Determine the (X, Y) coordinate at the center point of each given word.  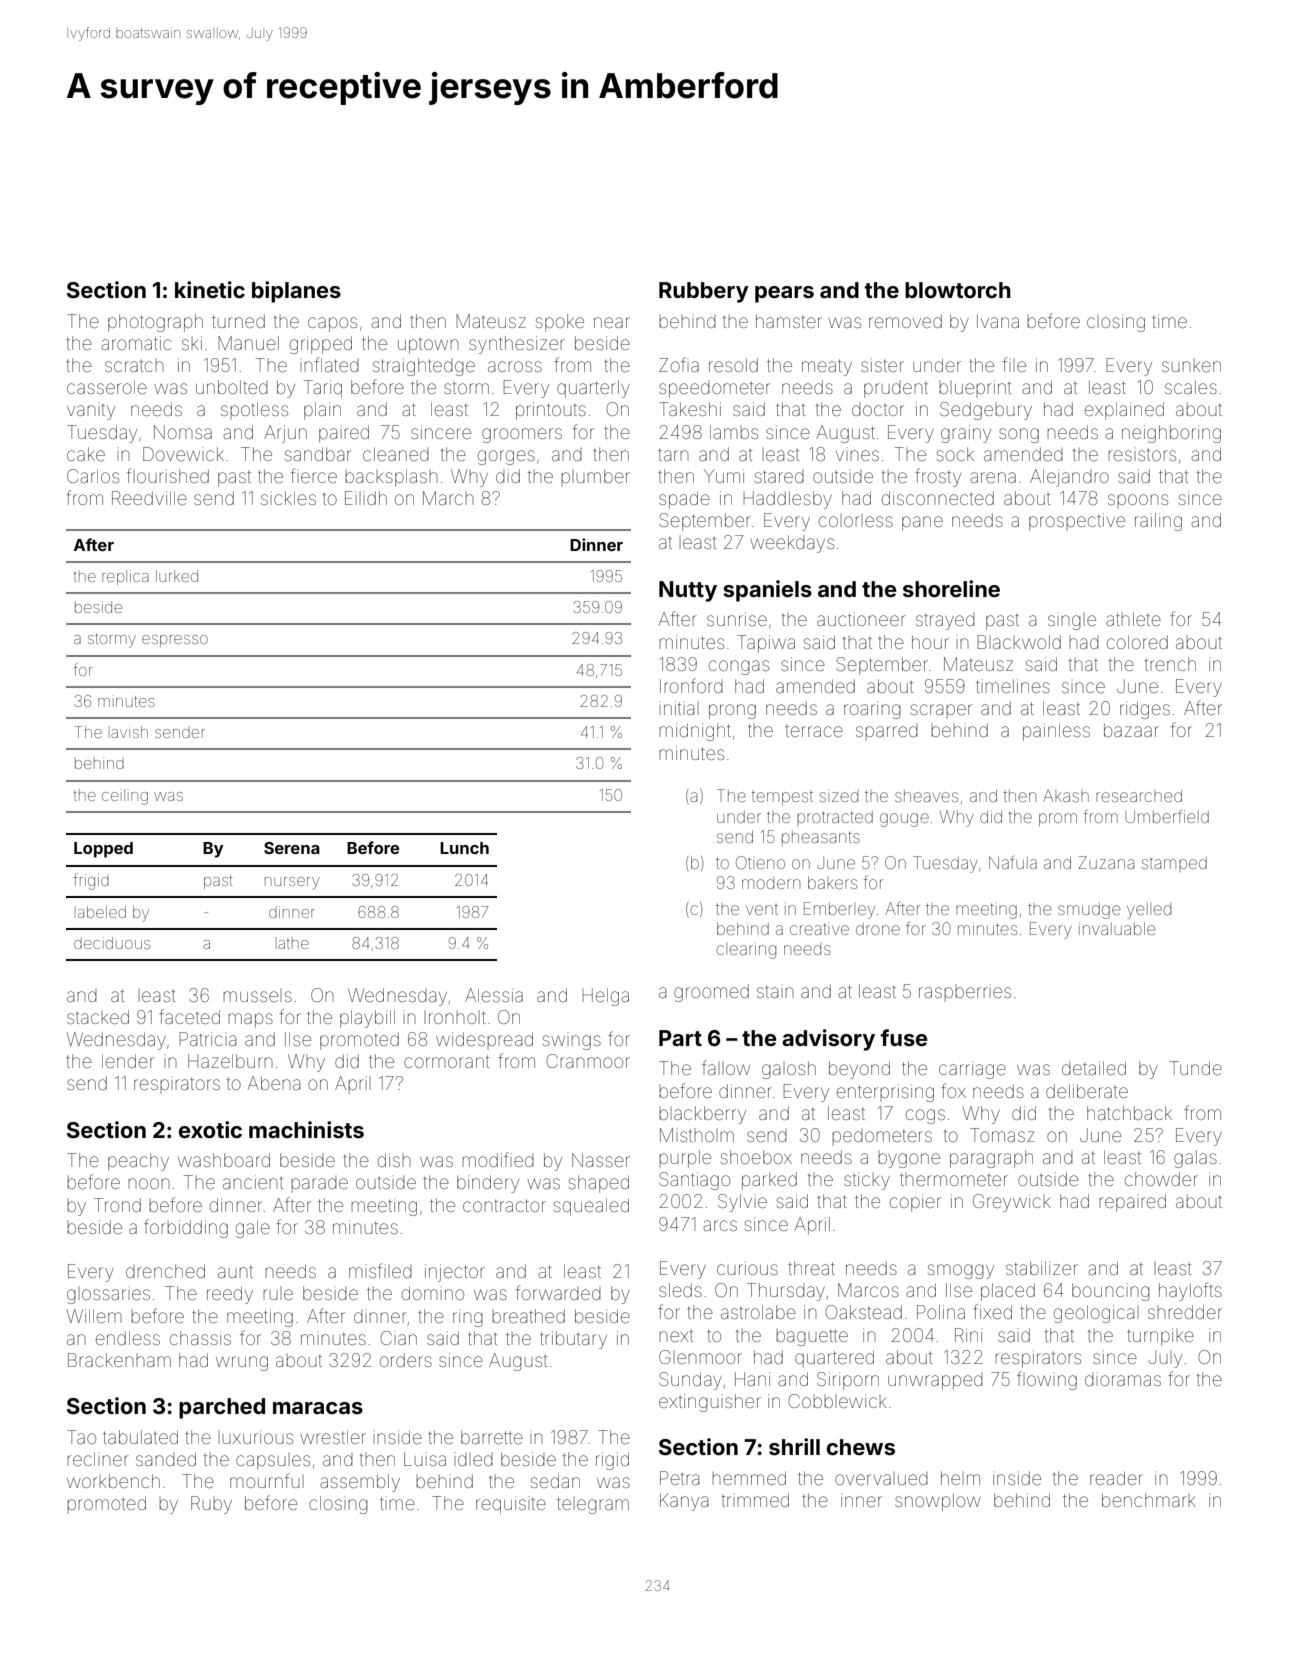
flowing (1047, 1380)
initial (679, 708)
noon (148, 1183)
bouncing (1111, 1292)
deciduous (112, 943)
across (515, 366)
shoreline (951, 588)
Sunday (690, 1381)
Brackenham (119, 1360)
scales (1191, 387)
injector (455, 1273)
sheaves (926, 796)
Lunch (464, 848)
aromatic (136, 343)
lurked (177, 576)
